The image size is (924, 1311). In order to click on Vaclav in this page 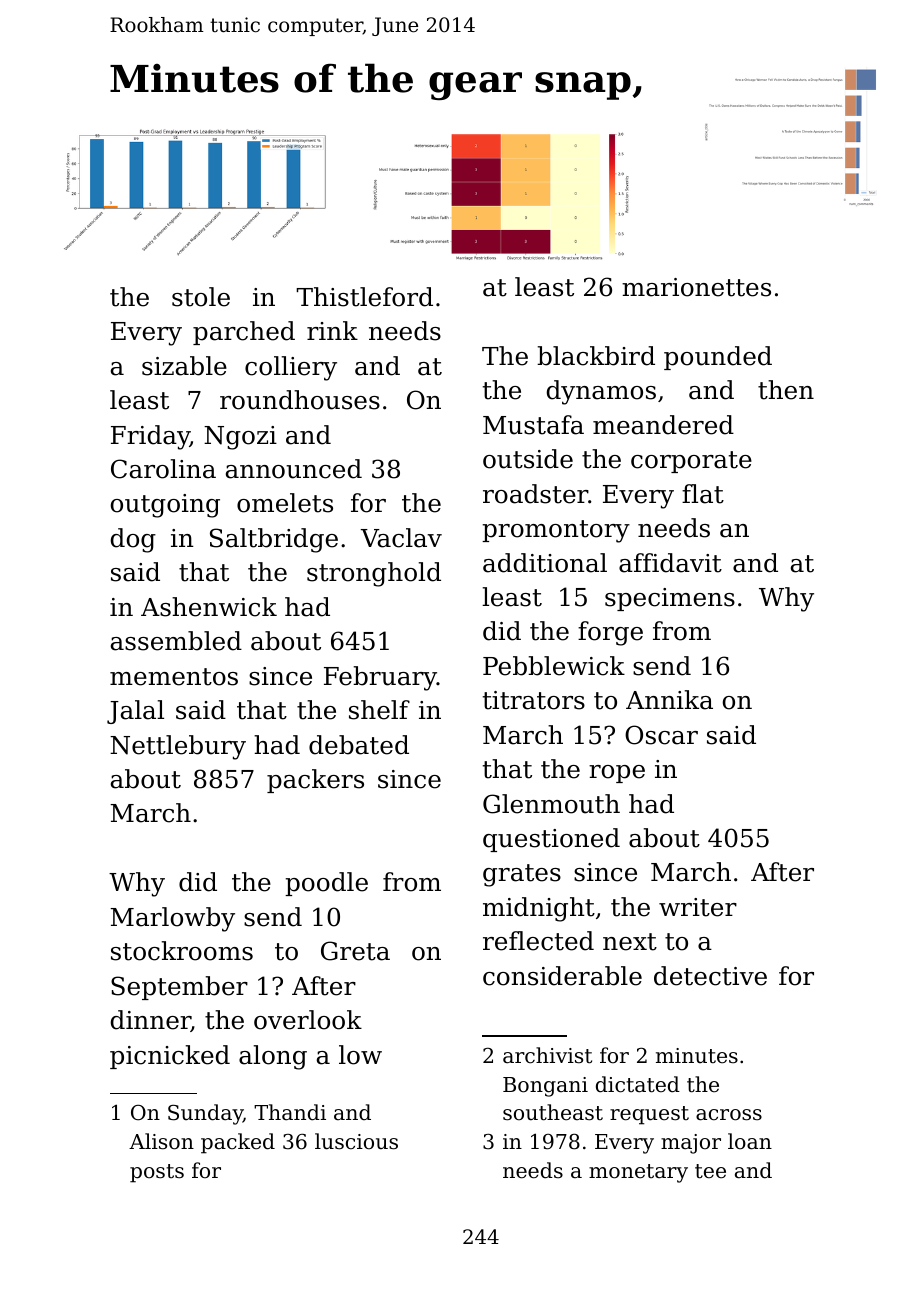, I will do `click(401, 538)`.
